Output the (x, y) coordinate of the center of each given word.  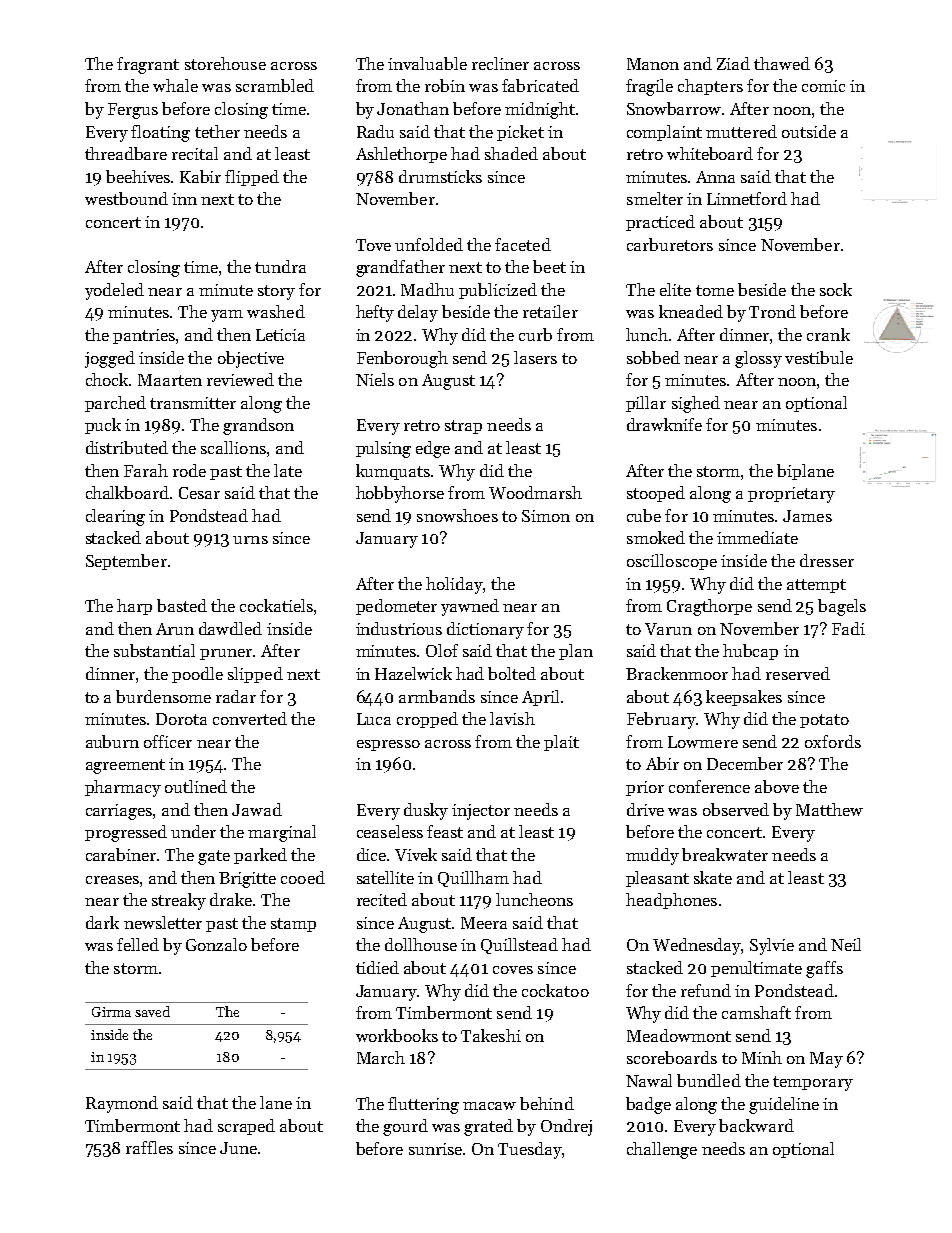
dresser (827, 560)
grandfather (400, 268)
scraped (246, 1127)
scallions (233, 447)
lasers (535, 357)
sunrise (435, 1149)
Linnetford (747, 198)
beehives (139, 176)
